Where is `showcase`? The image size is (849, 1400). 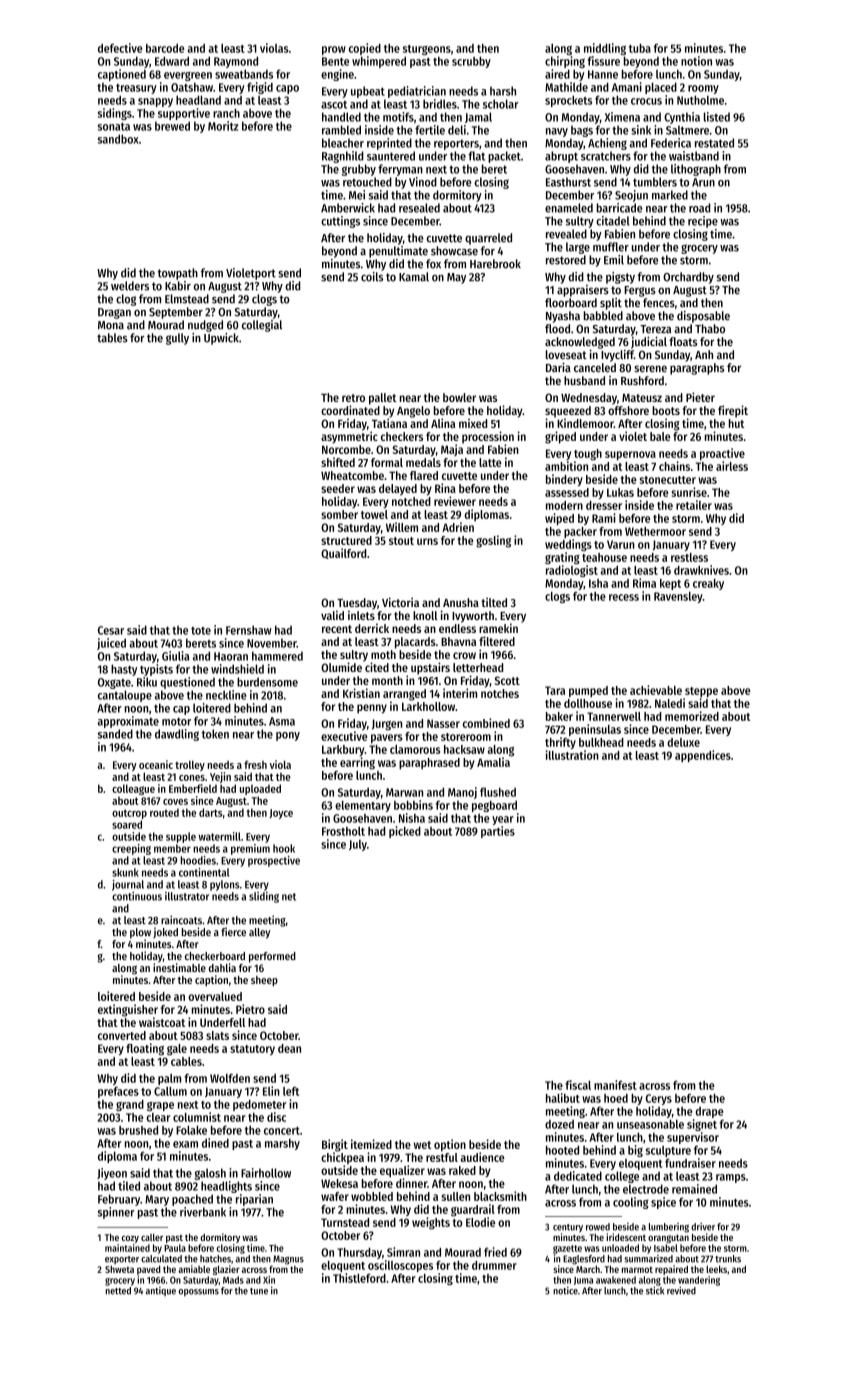
showcase is located at coordinates (454, 251).
